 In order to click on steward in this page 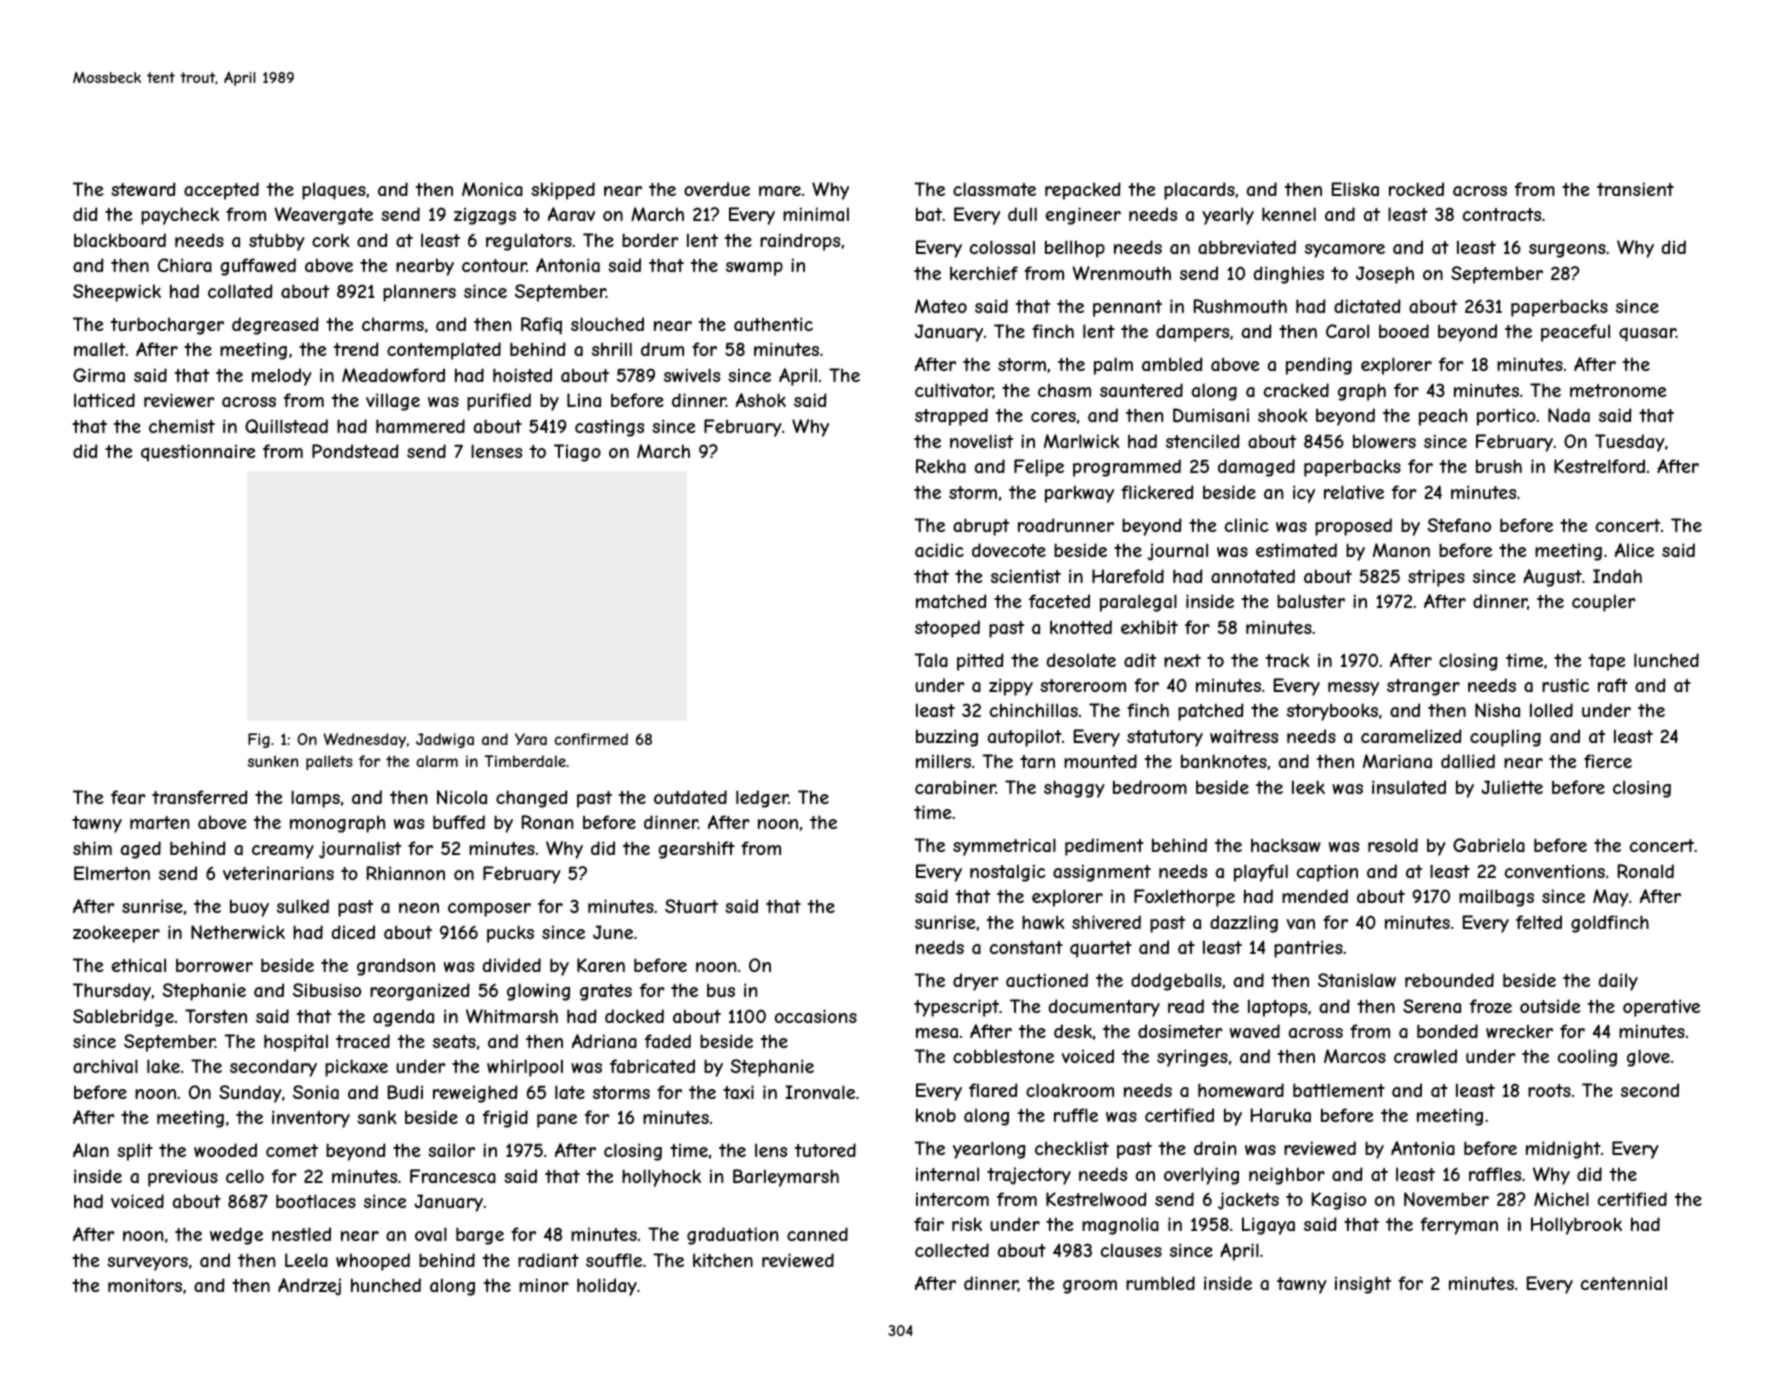, I will do `click(143, 189)`.
